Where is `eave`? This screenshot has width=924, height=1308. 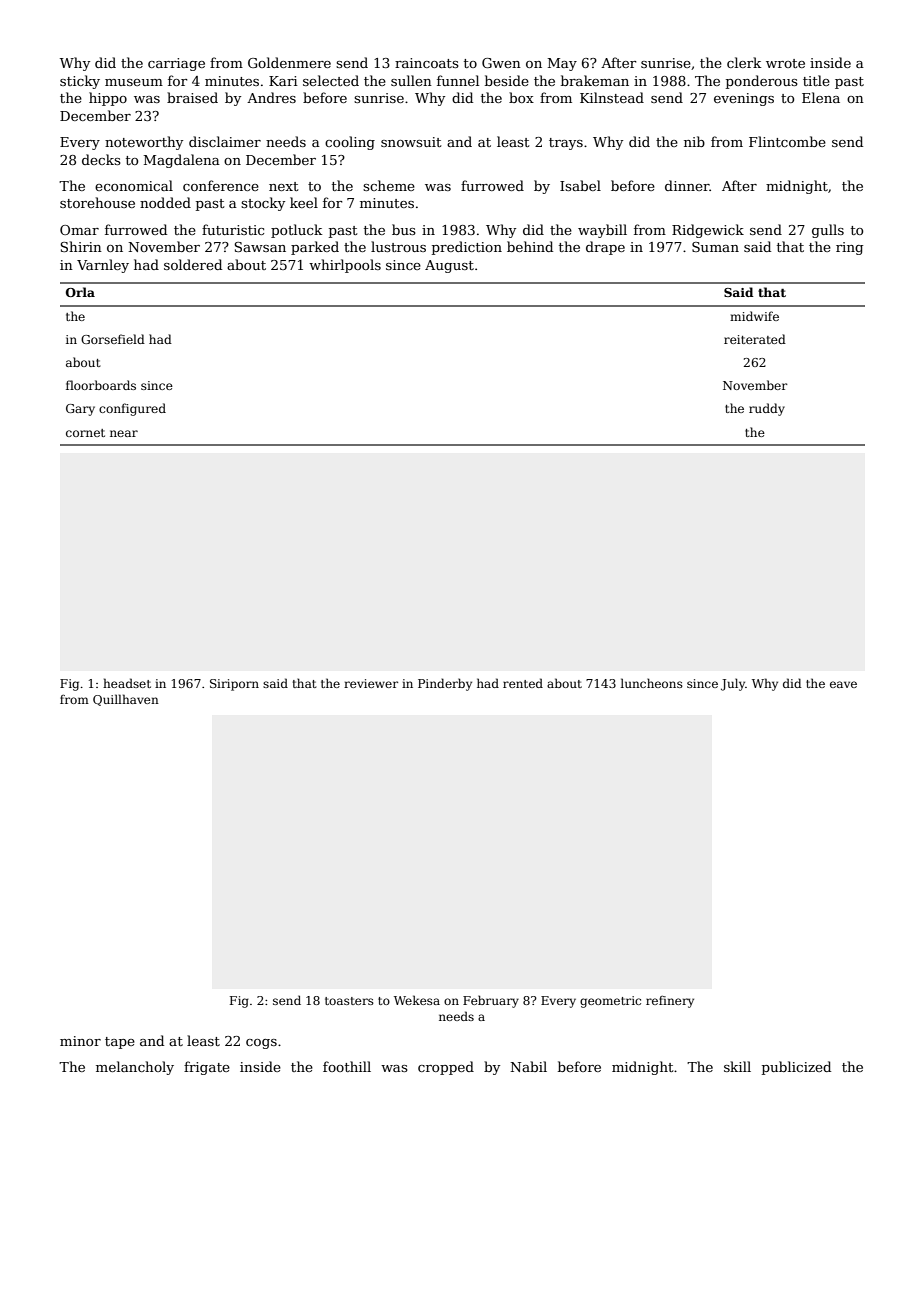
eave is located at coordinates (843, 684).
